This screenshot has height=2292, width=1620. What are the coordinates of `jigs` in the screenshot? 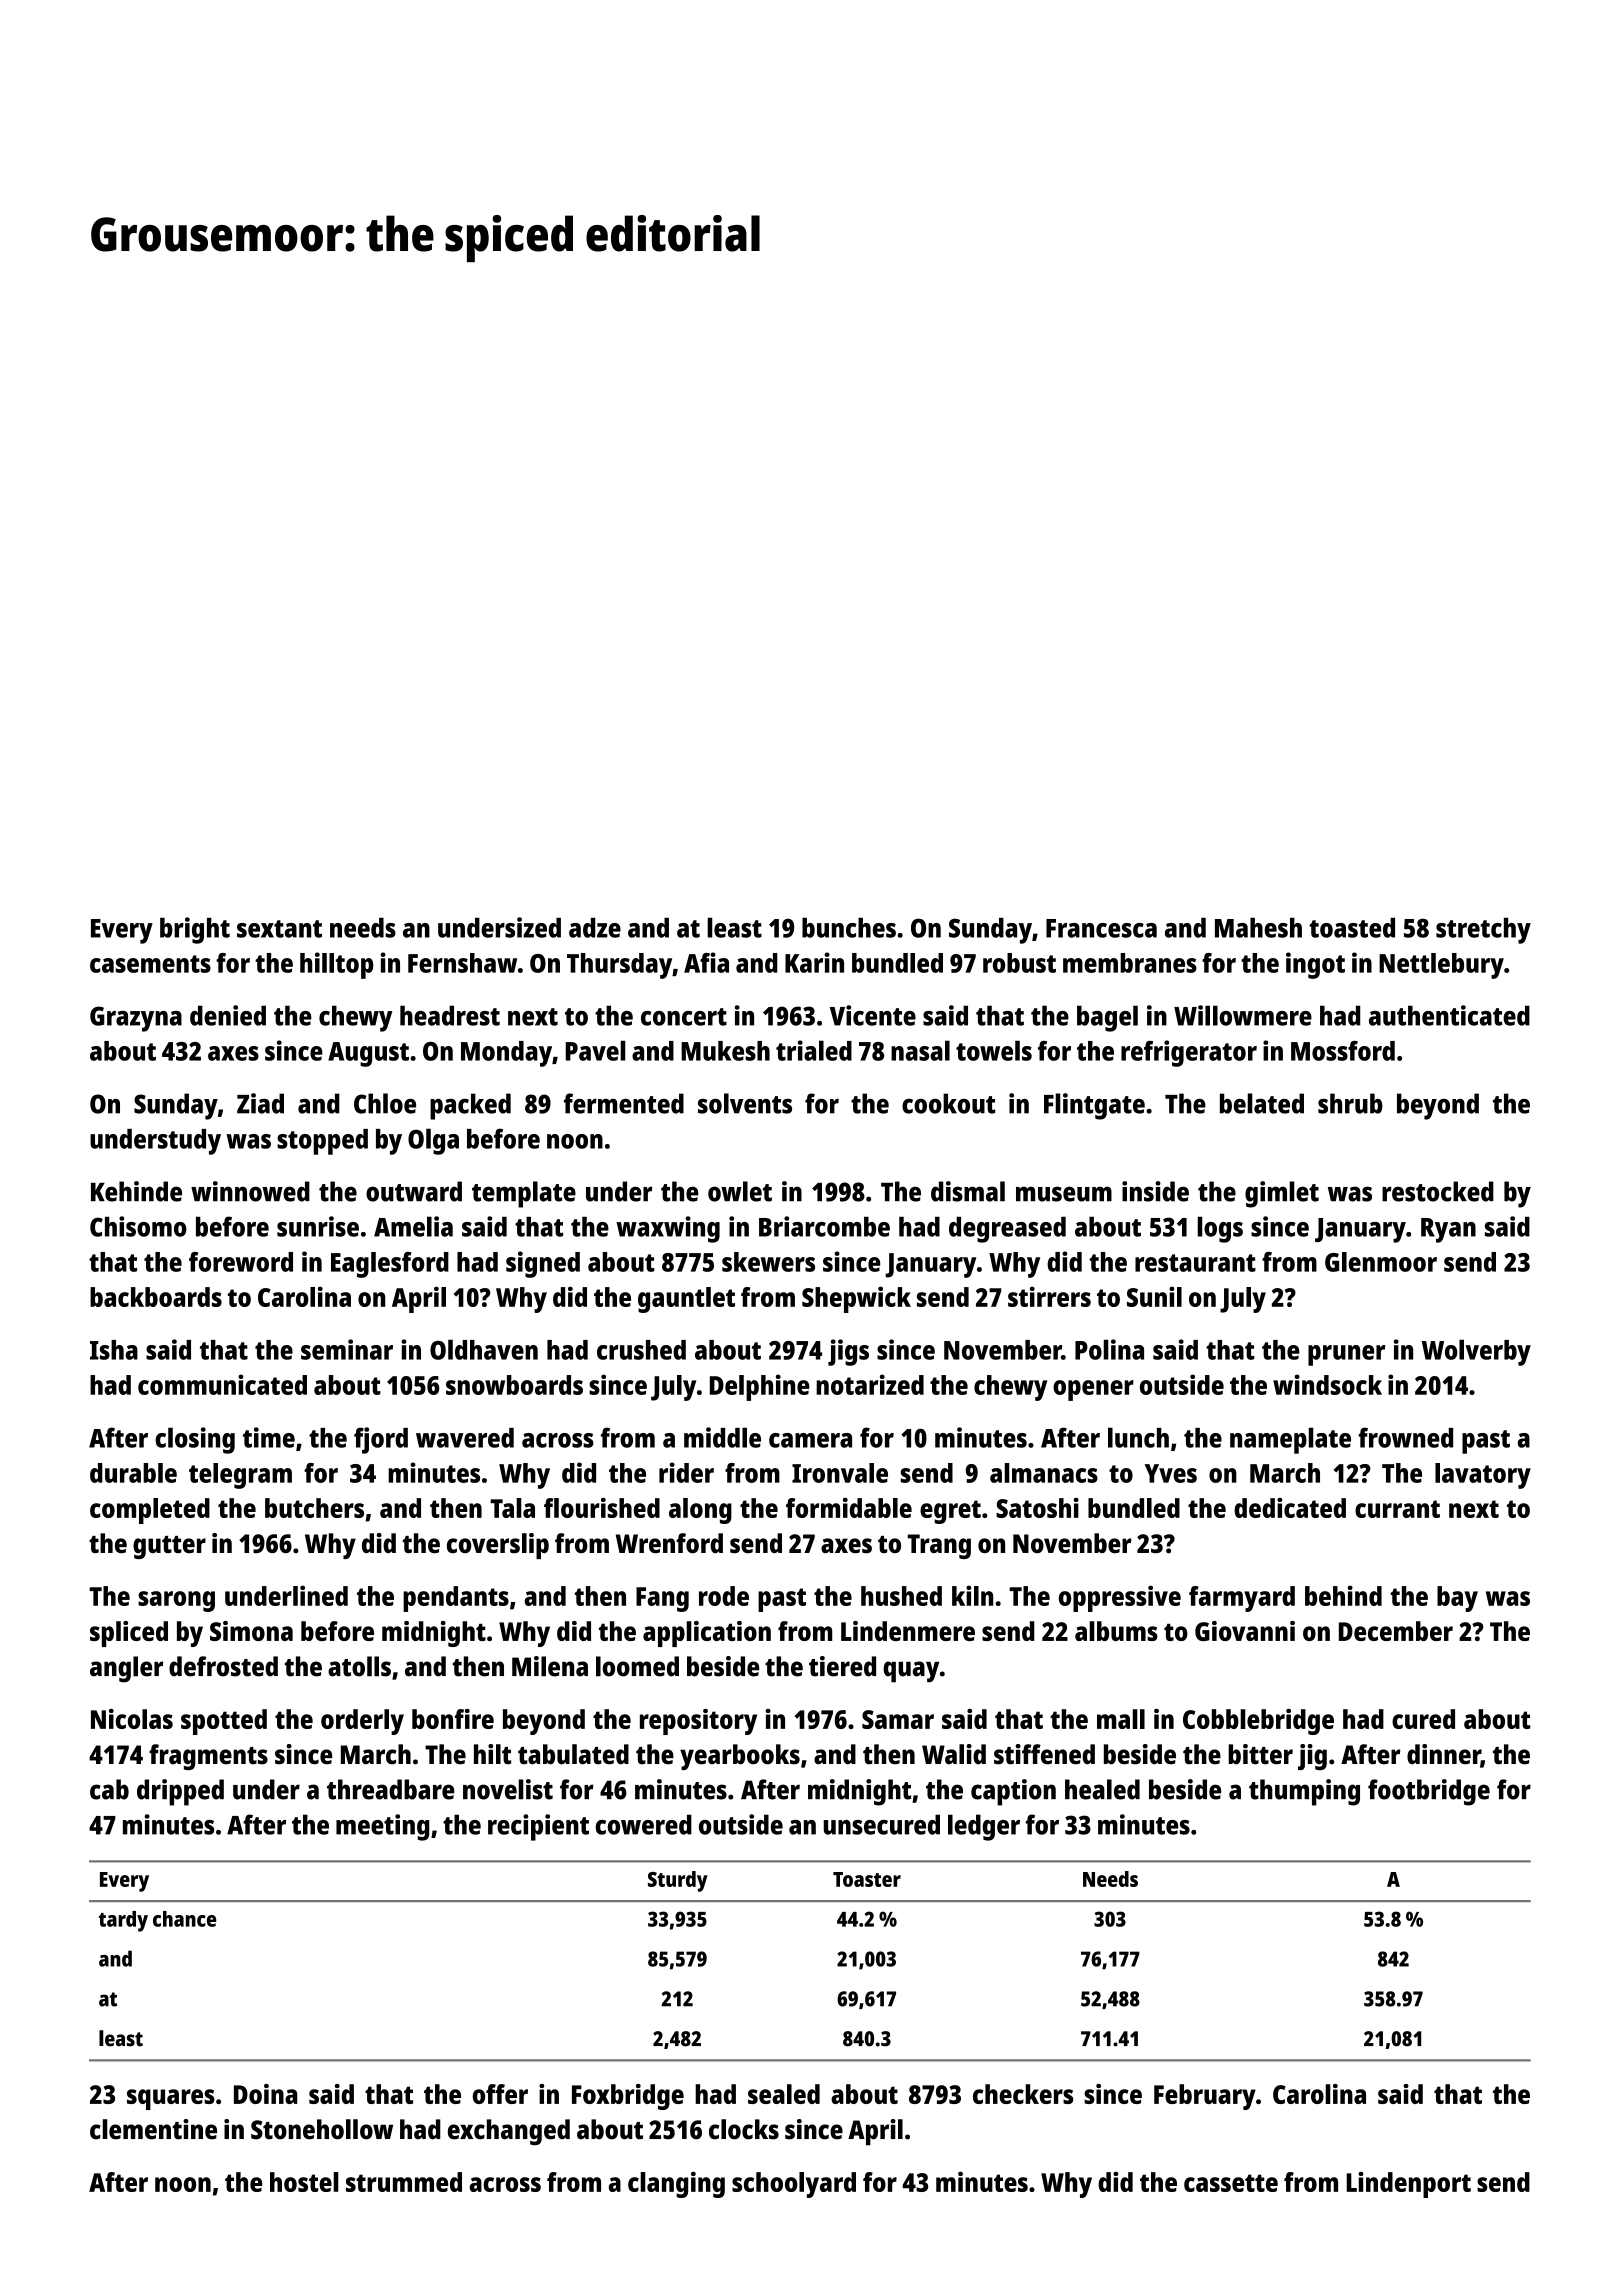 It's located at (848, 1352).
